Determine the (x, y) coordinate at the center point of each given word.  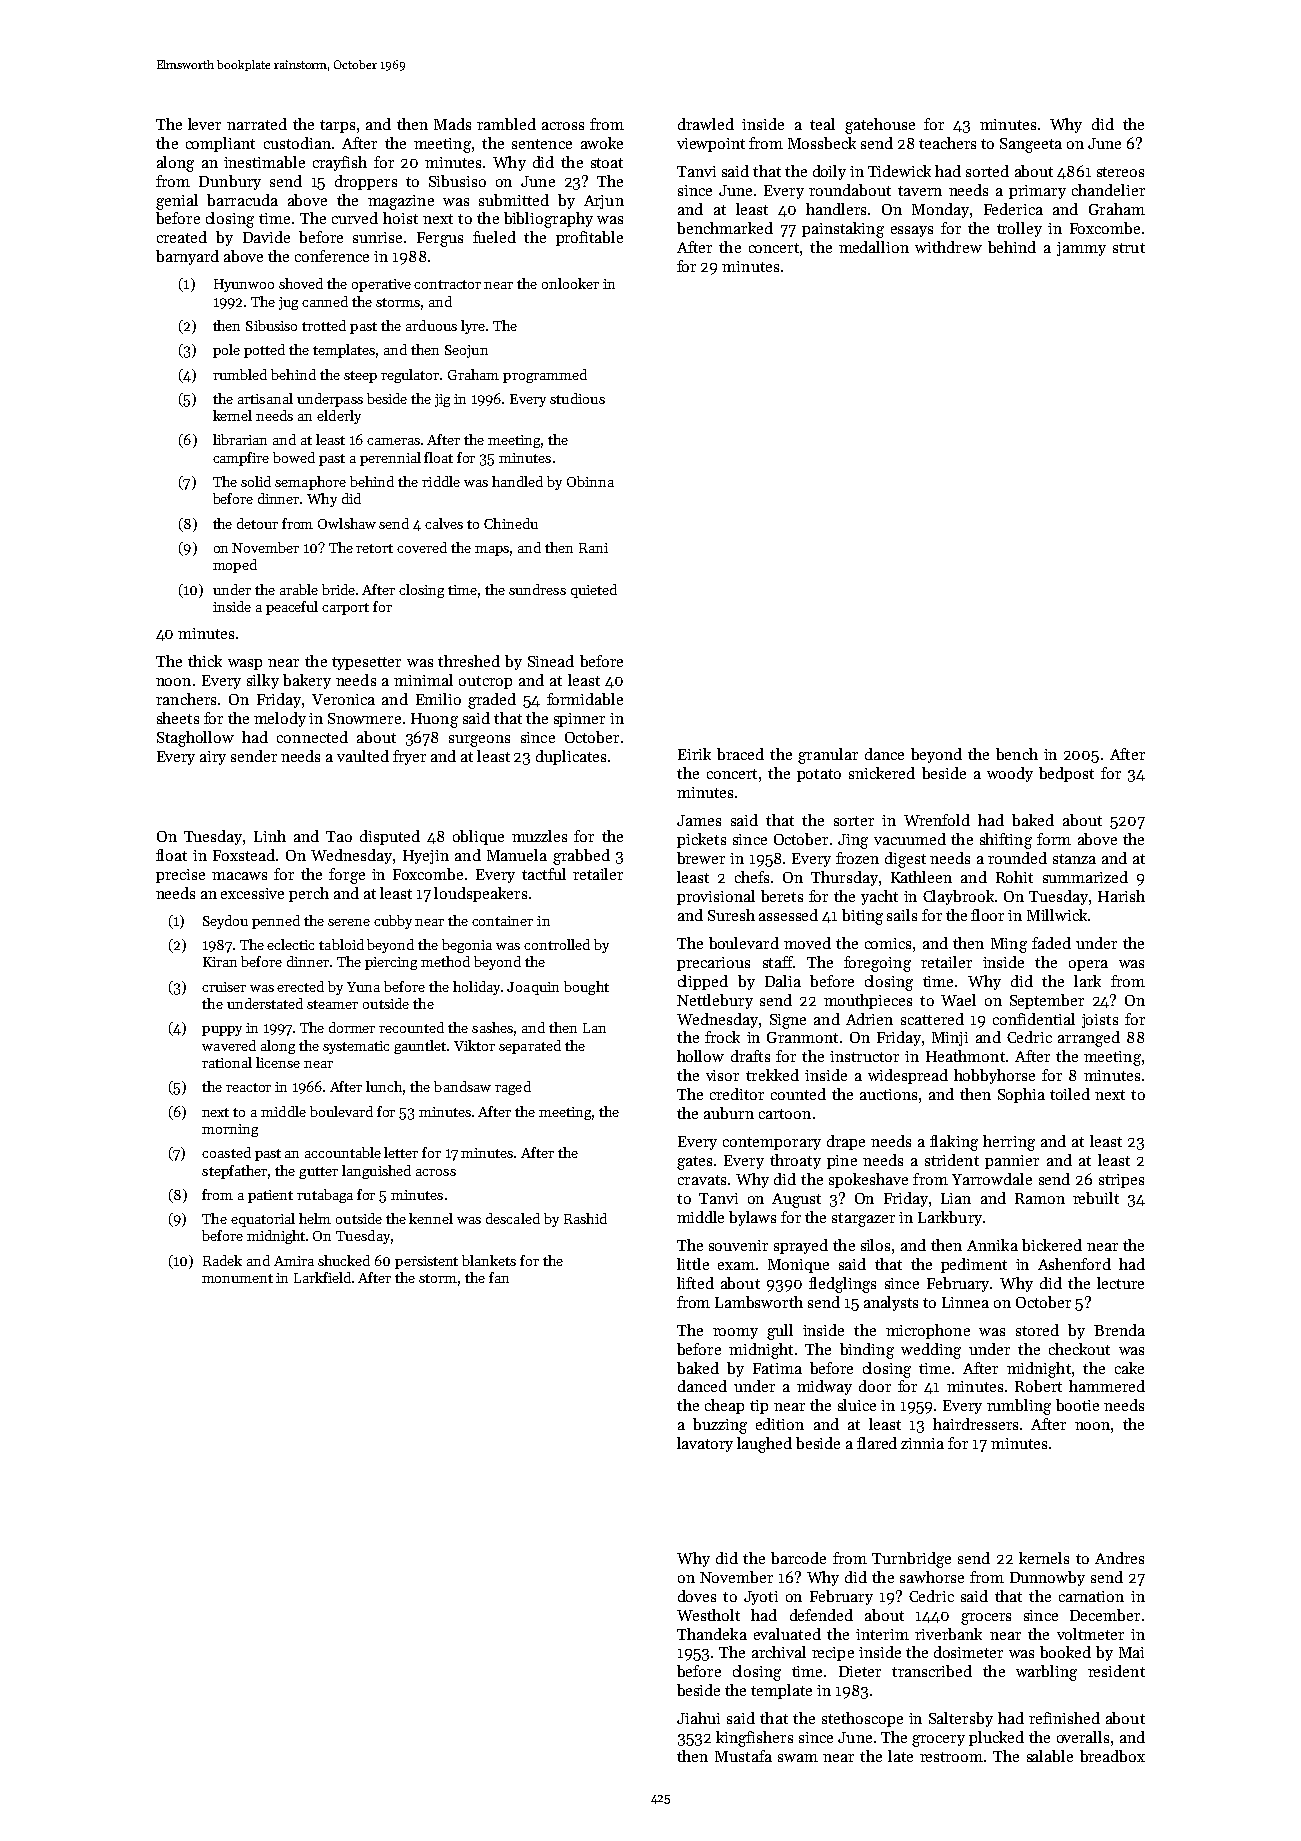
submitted (514, 200)
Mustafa (743, 1756)
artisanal (265, 398)
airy (213, 758)
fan (499, 1277)
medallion (874, 247)
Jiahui (698, 1718)
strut (1129, 248)
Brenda (1119, 1330)
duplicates (571, 757)
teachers (947, 143)
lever (204, 124)
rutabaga (325, 1196)
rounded (1017, 858)
